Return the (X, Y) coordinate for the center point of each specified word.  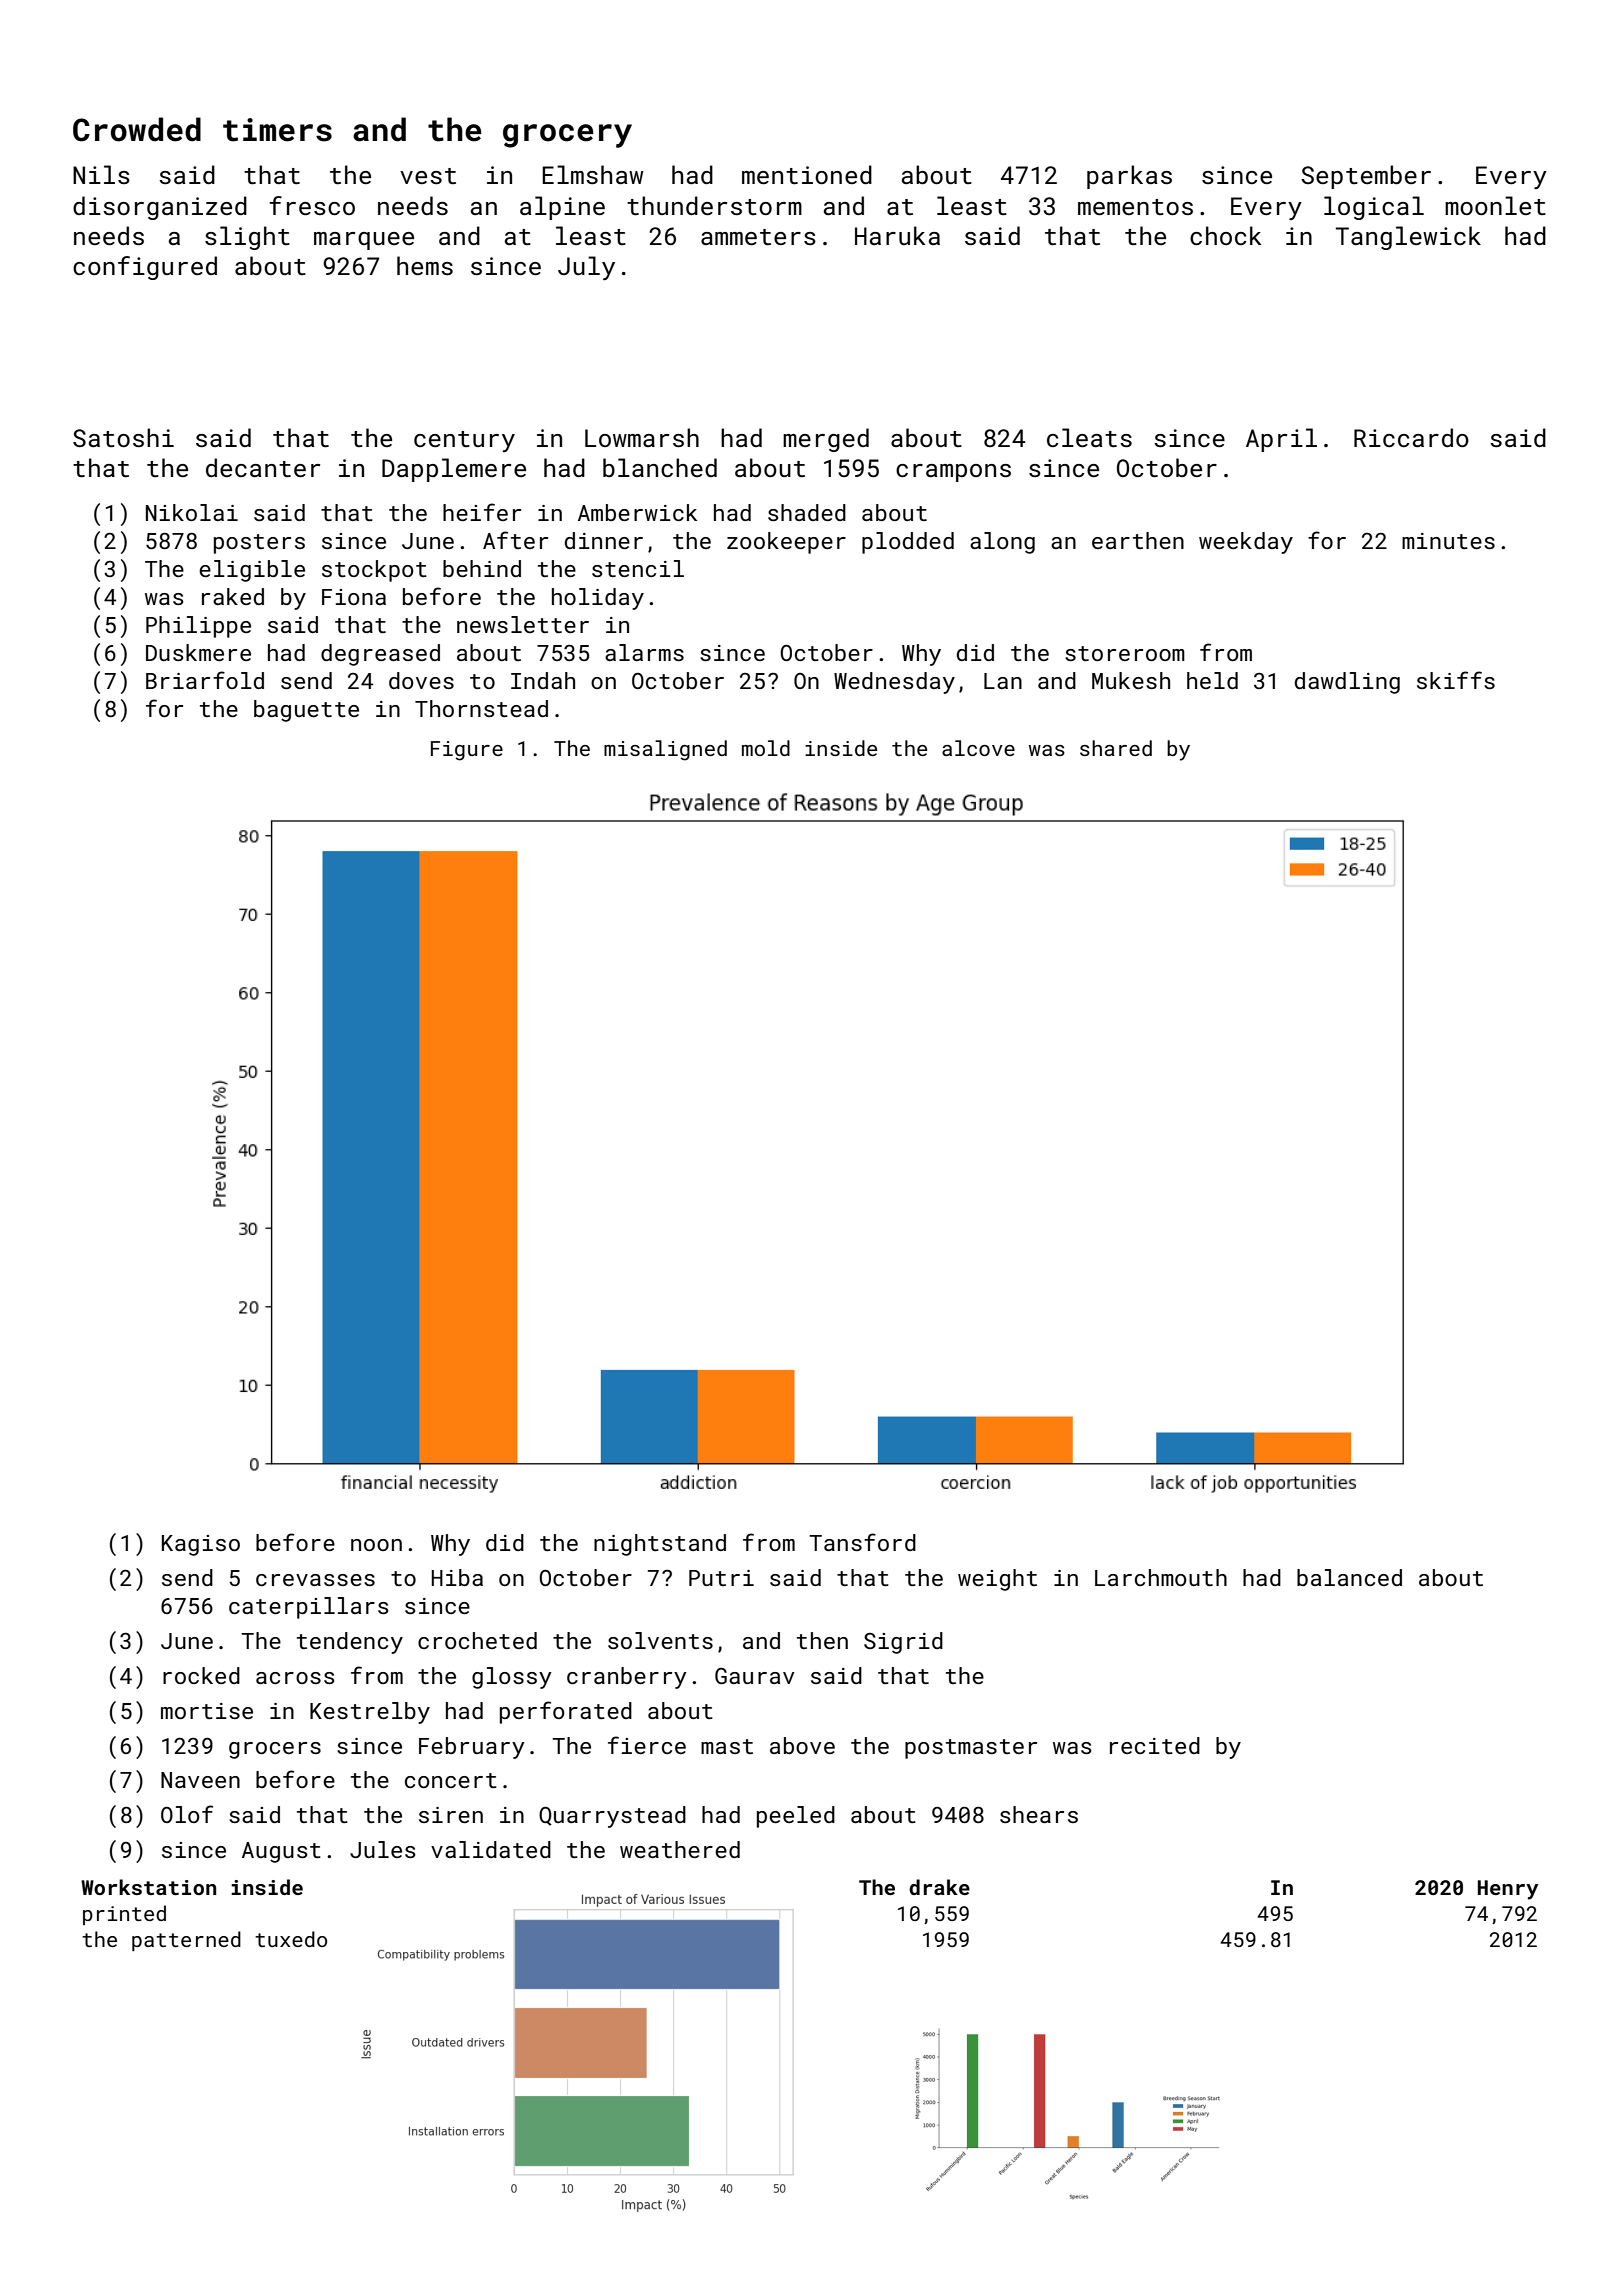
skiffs (1456, 680)
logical (1374, 208)
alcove (978, 748)
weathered (680, 1849)
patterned (186, 1941)
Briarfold (205, 680)
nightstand (660, 1545)
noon (376, 1545)
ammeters (758, 237)
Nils (101, 174)
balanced (1349, 1577)
